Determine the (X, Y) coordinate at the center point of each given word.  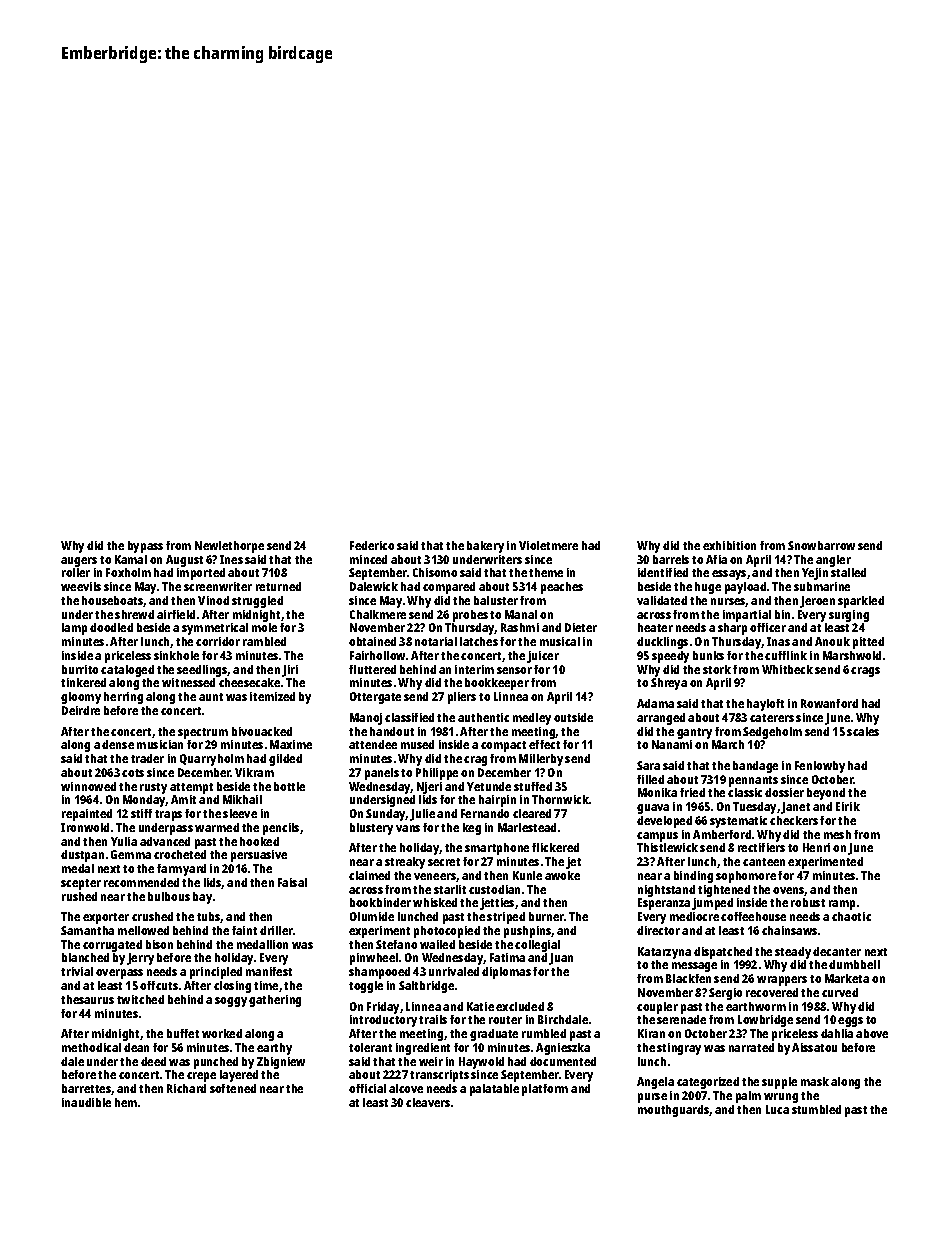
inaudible (86, 1102)
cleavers (428, 1102)
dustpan (82, 856)
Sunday (386, 815)
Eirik (848, 806)
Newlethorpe (229, 547)
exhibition (729, 545)
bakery (485, 547)
